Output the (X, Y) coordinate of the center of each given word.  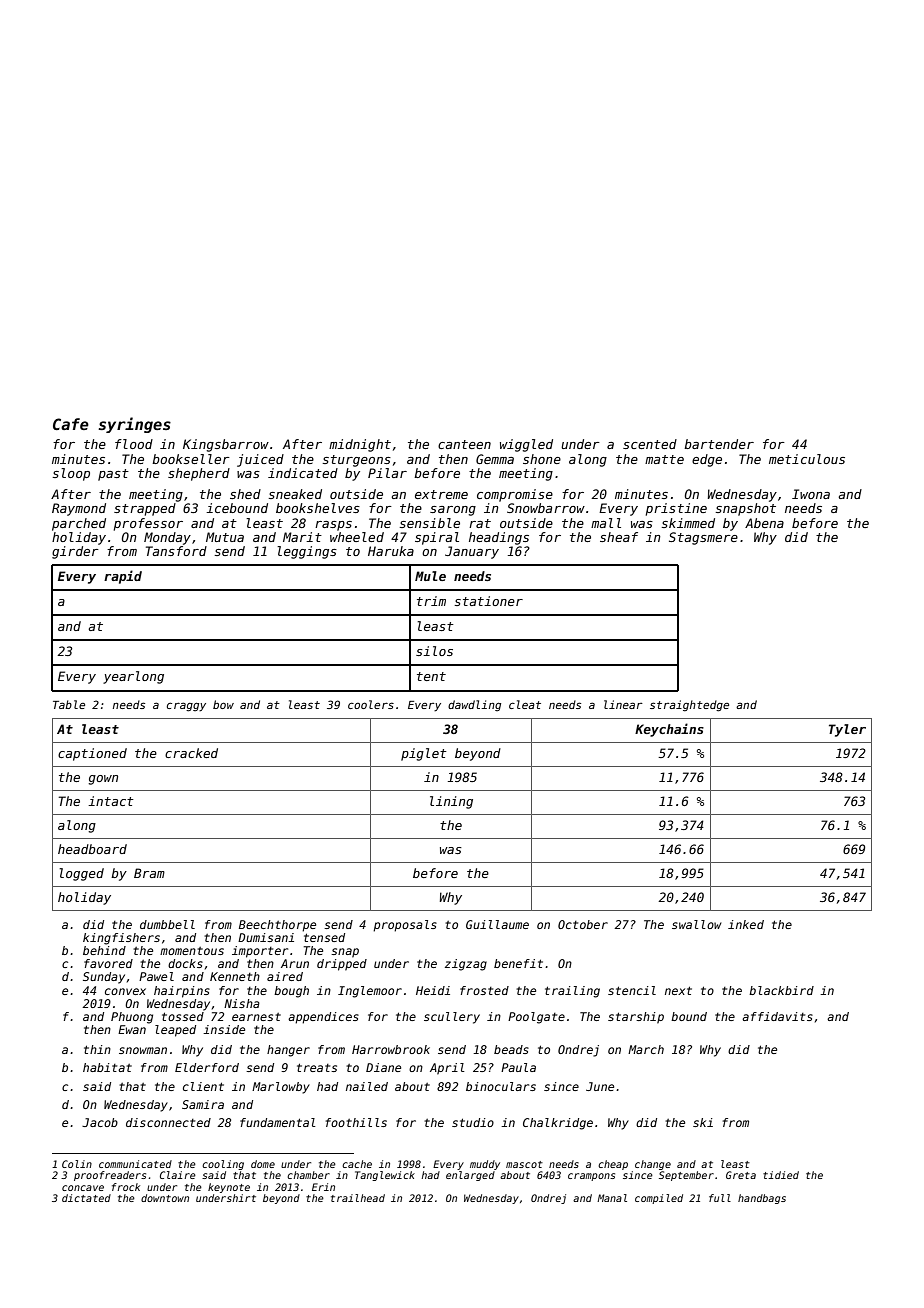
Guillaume (497, 924)
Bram (149, 873)
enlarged (470, 1176)
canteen (464, 444)
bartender (719, 444)
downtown (165, 1198)
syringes (134, 425)
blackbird (781, 990)
